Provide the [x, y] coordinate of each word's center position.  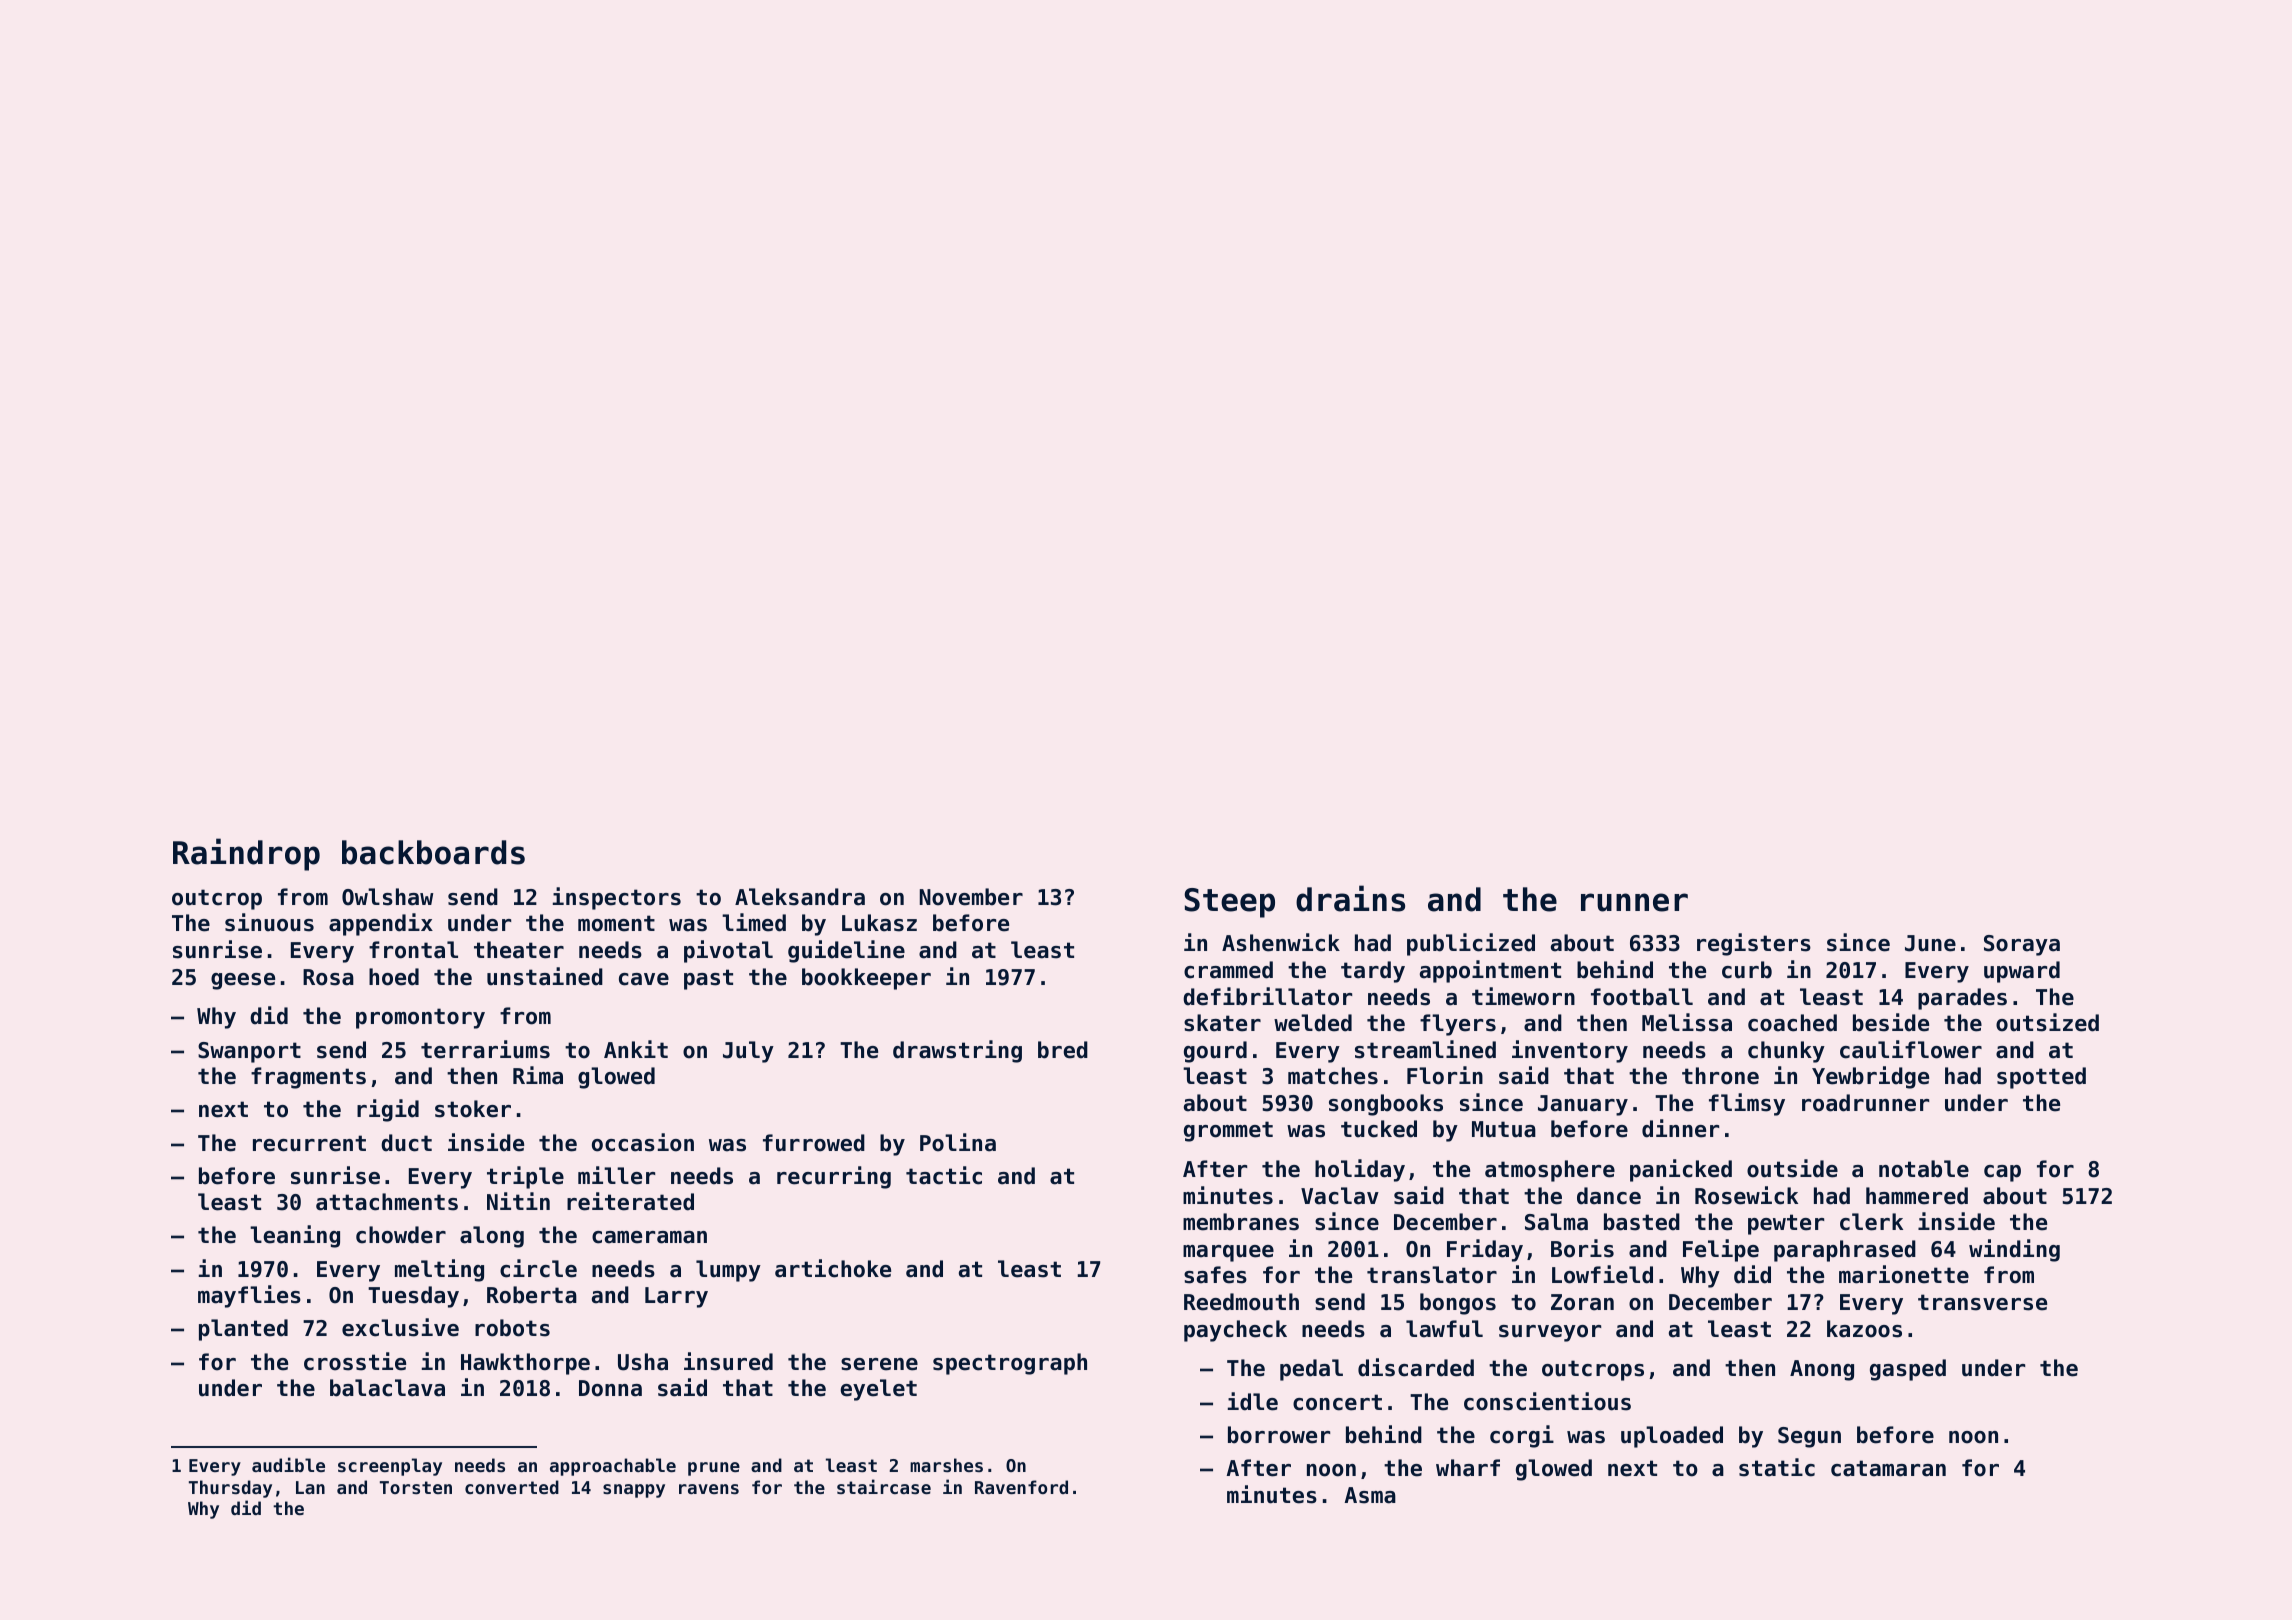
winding [2014, 1250]
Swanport [249, 1052]
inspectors [617, 898]
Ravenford [1021, 1487]
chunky [1786, 1052]
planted [243, 1330]
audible [288, 1464]
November [971, 897]
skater [1222, 1023]
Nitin [518, 1201]
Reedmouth [1241, 1302]
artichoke [833, 1268]
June [1930, 943]
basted [1642, 1222]
